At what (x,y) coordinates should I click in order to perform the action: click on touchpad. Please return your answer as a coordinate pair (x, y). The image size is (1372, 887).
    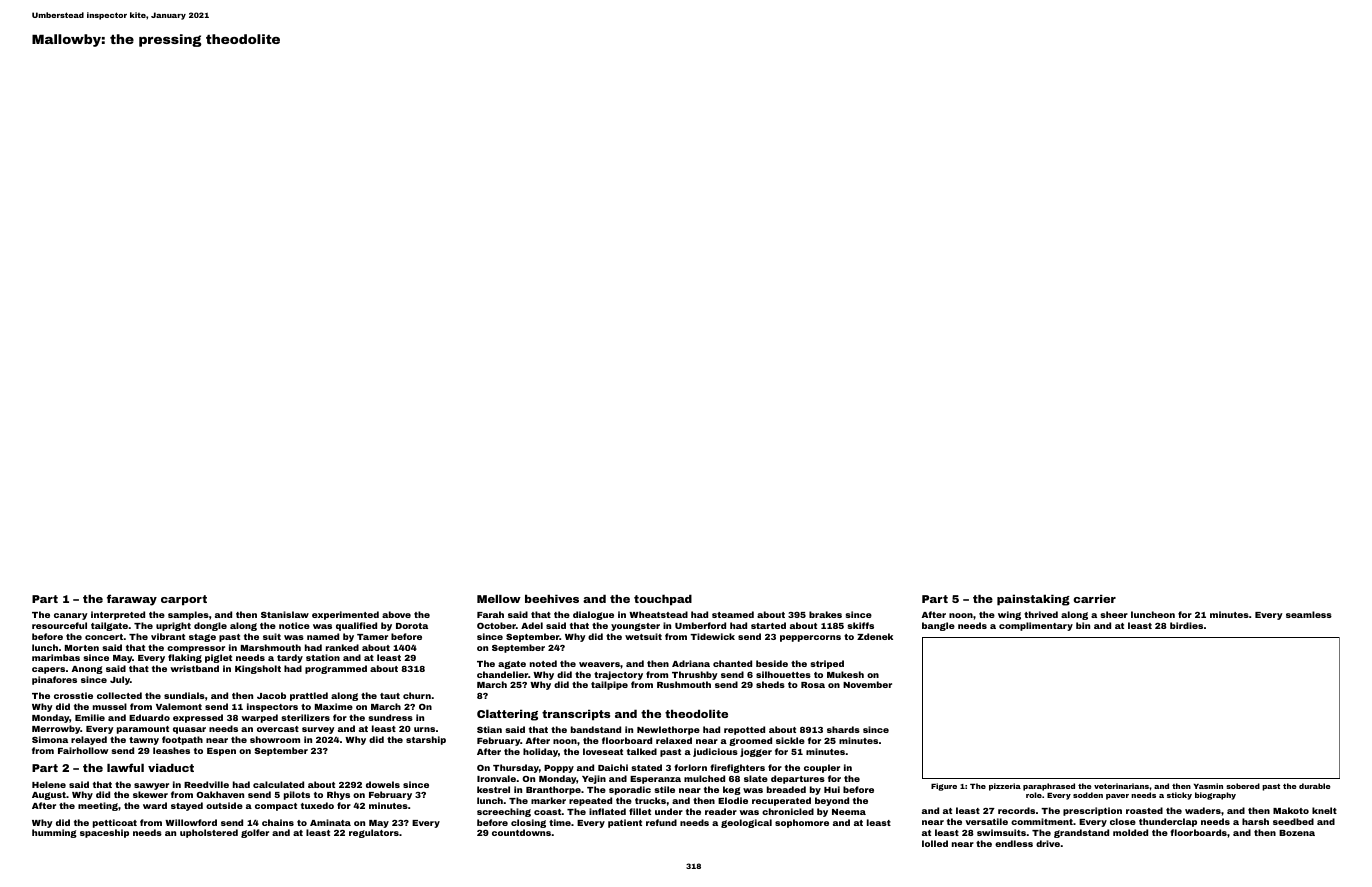
    Looking at the image, I should click on (663, 600).
